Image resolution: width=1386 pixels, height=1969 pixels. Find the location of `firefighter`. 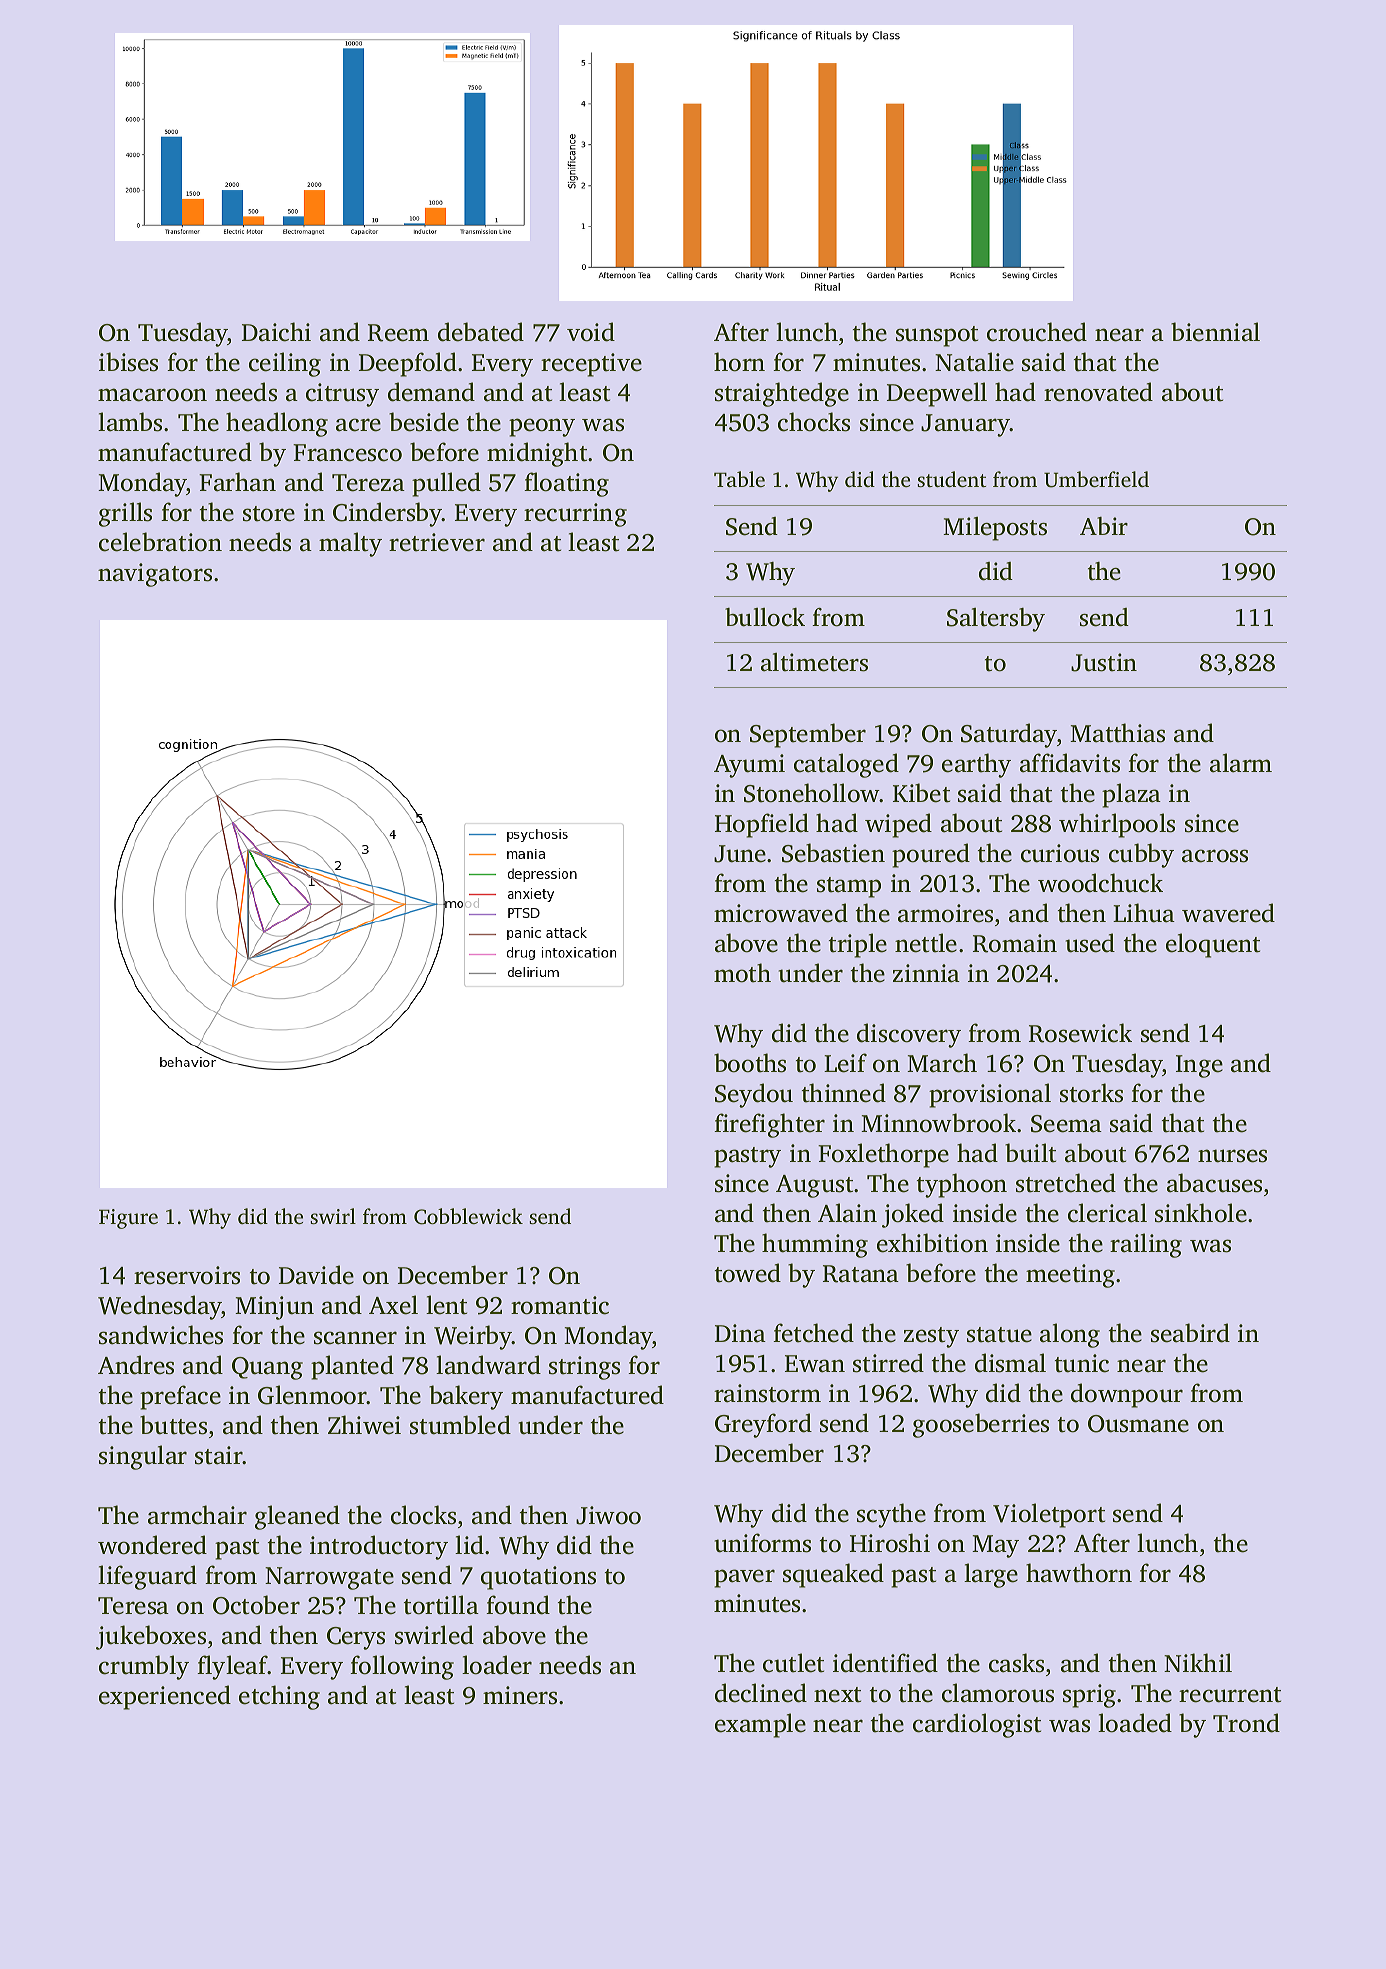

firefighter is located at coordinates (769, 1125).
